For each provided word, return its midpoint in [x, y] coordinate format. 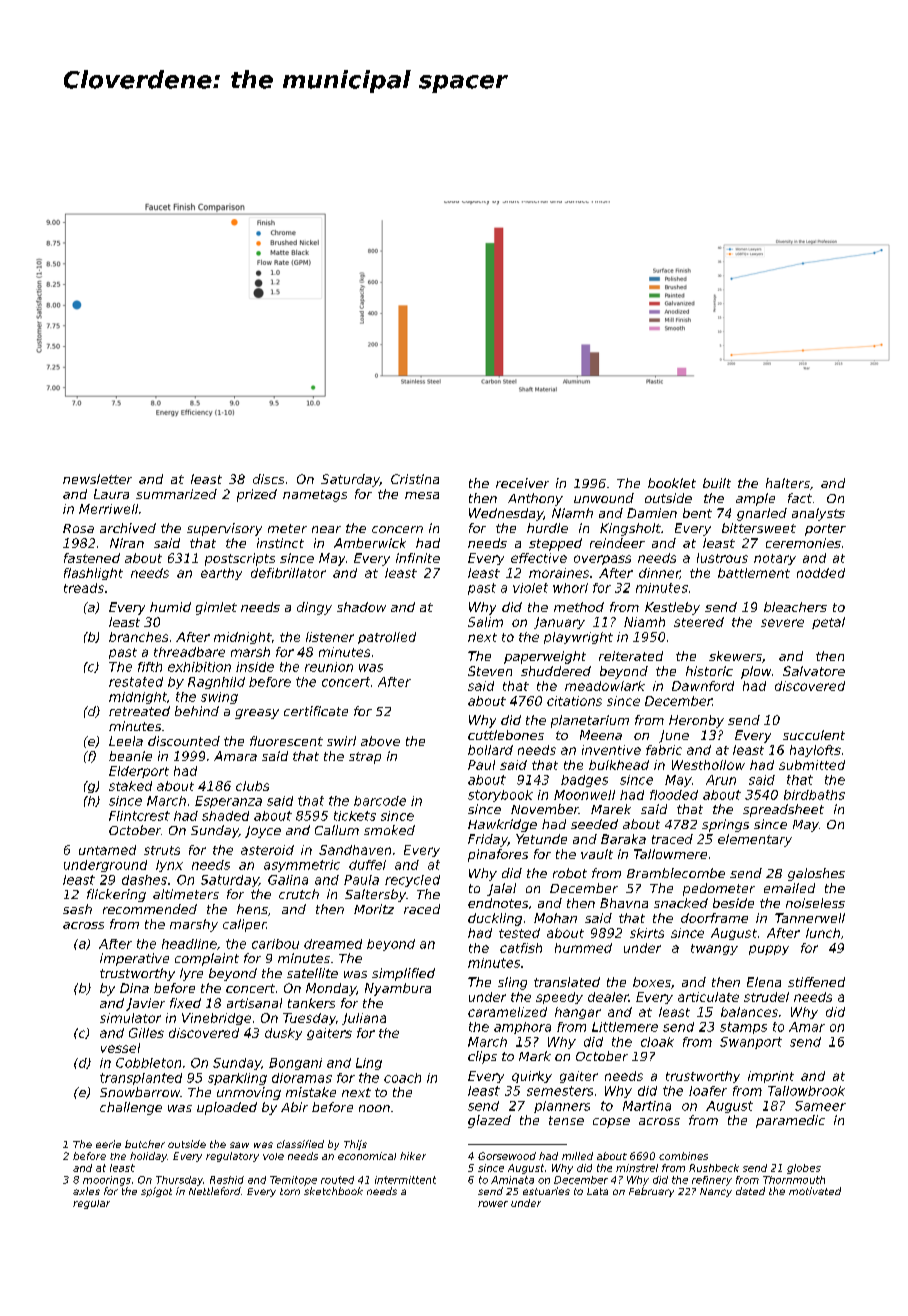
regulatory [232, 1157]
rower [493, 1204]
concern [397, 529]
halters [788, 483]
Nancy [716, 1192]
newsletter [97, 479]
